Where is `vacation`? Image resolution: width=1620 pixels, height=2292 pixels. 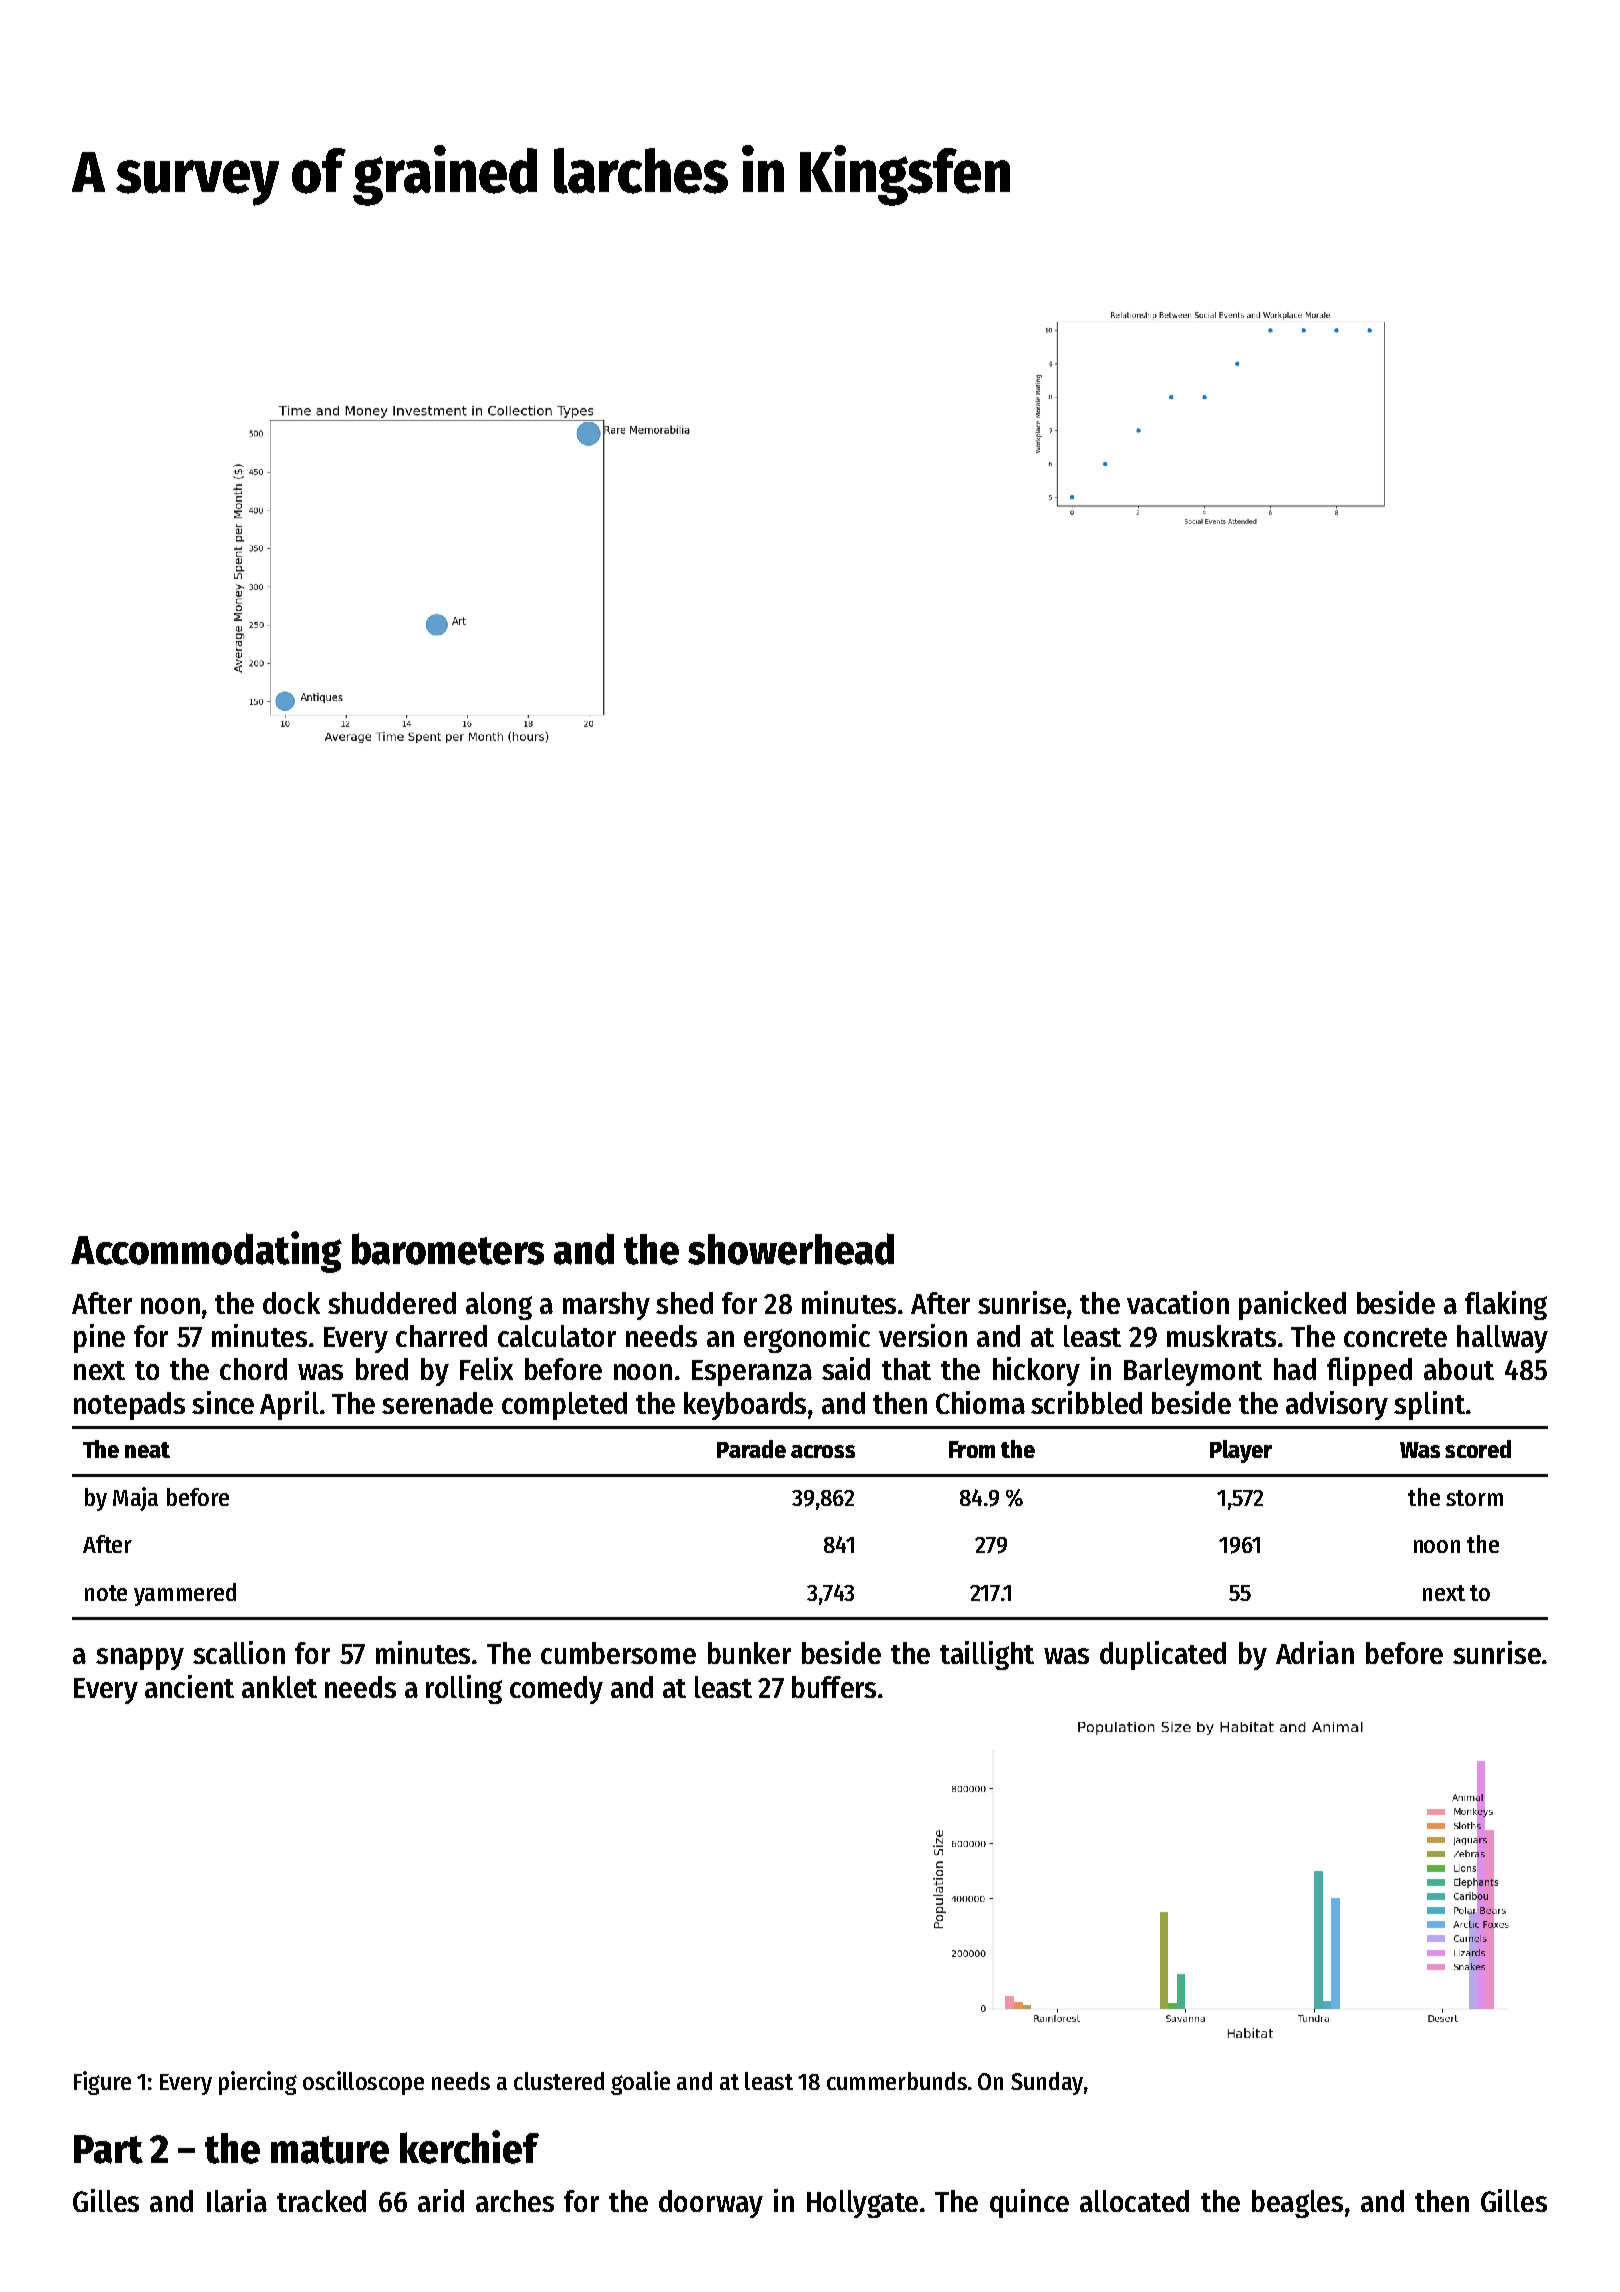
vacation is located at coordinates (1178, 1302).
